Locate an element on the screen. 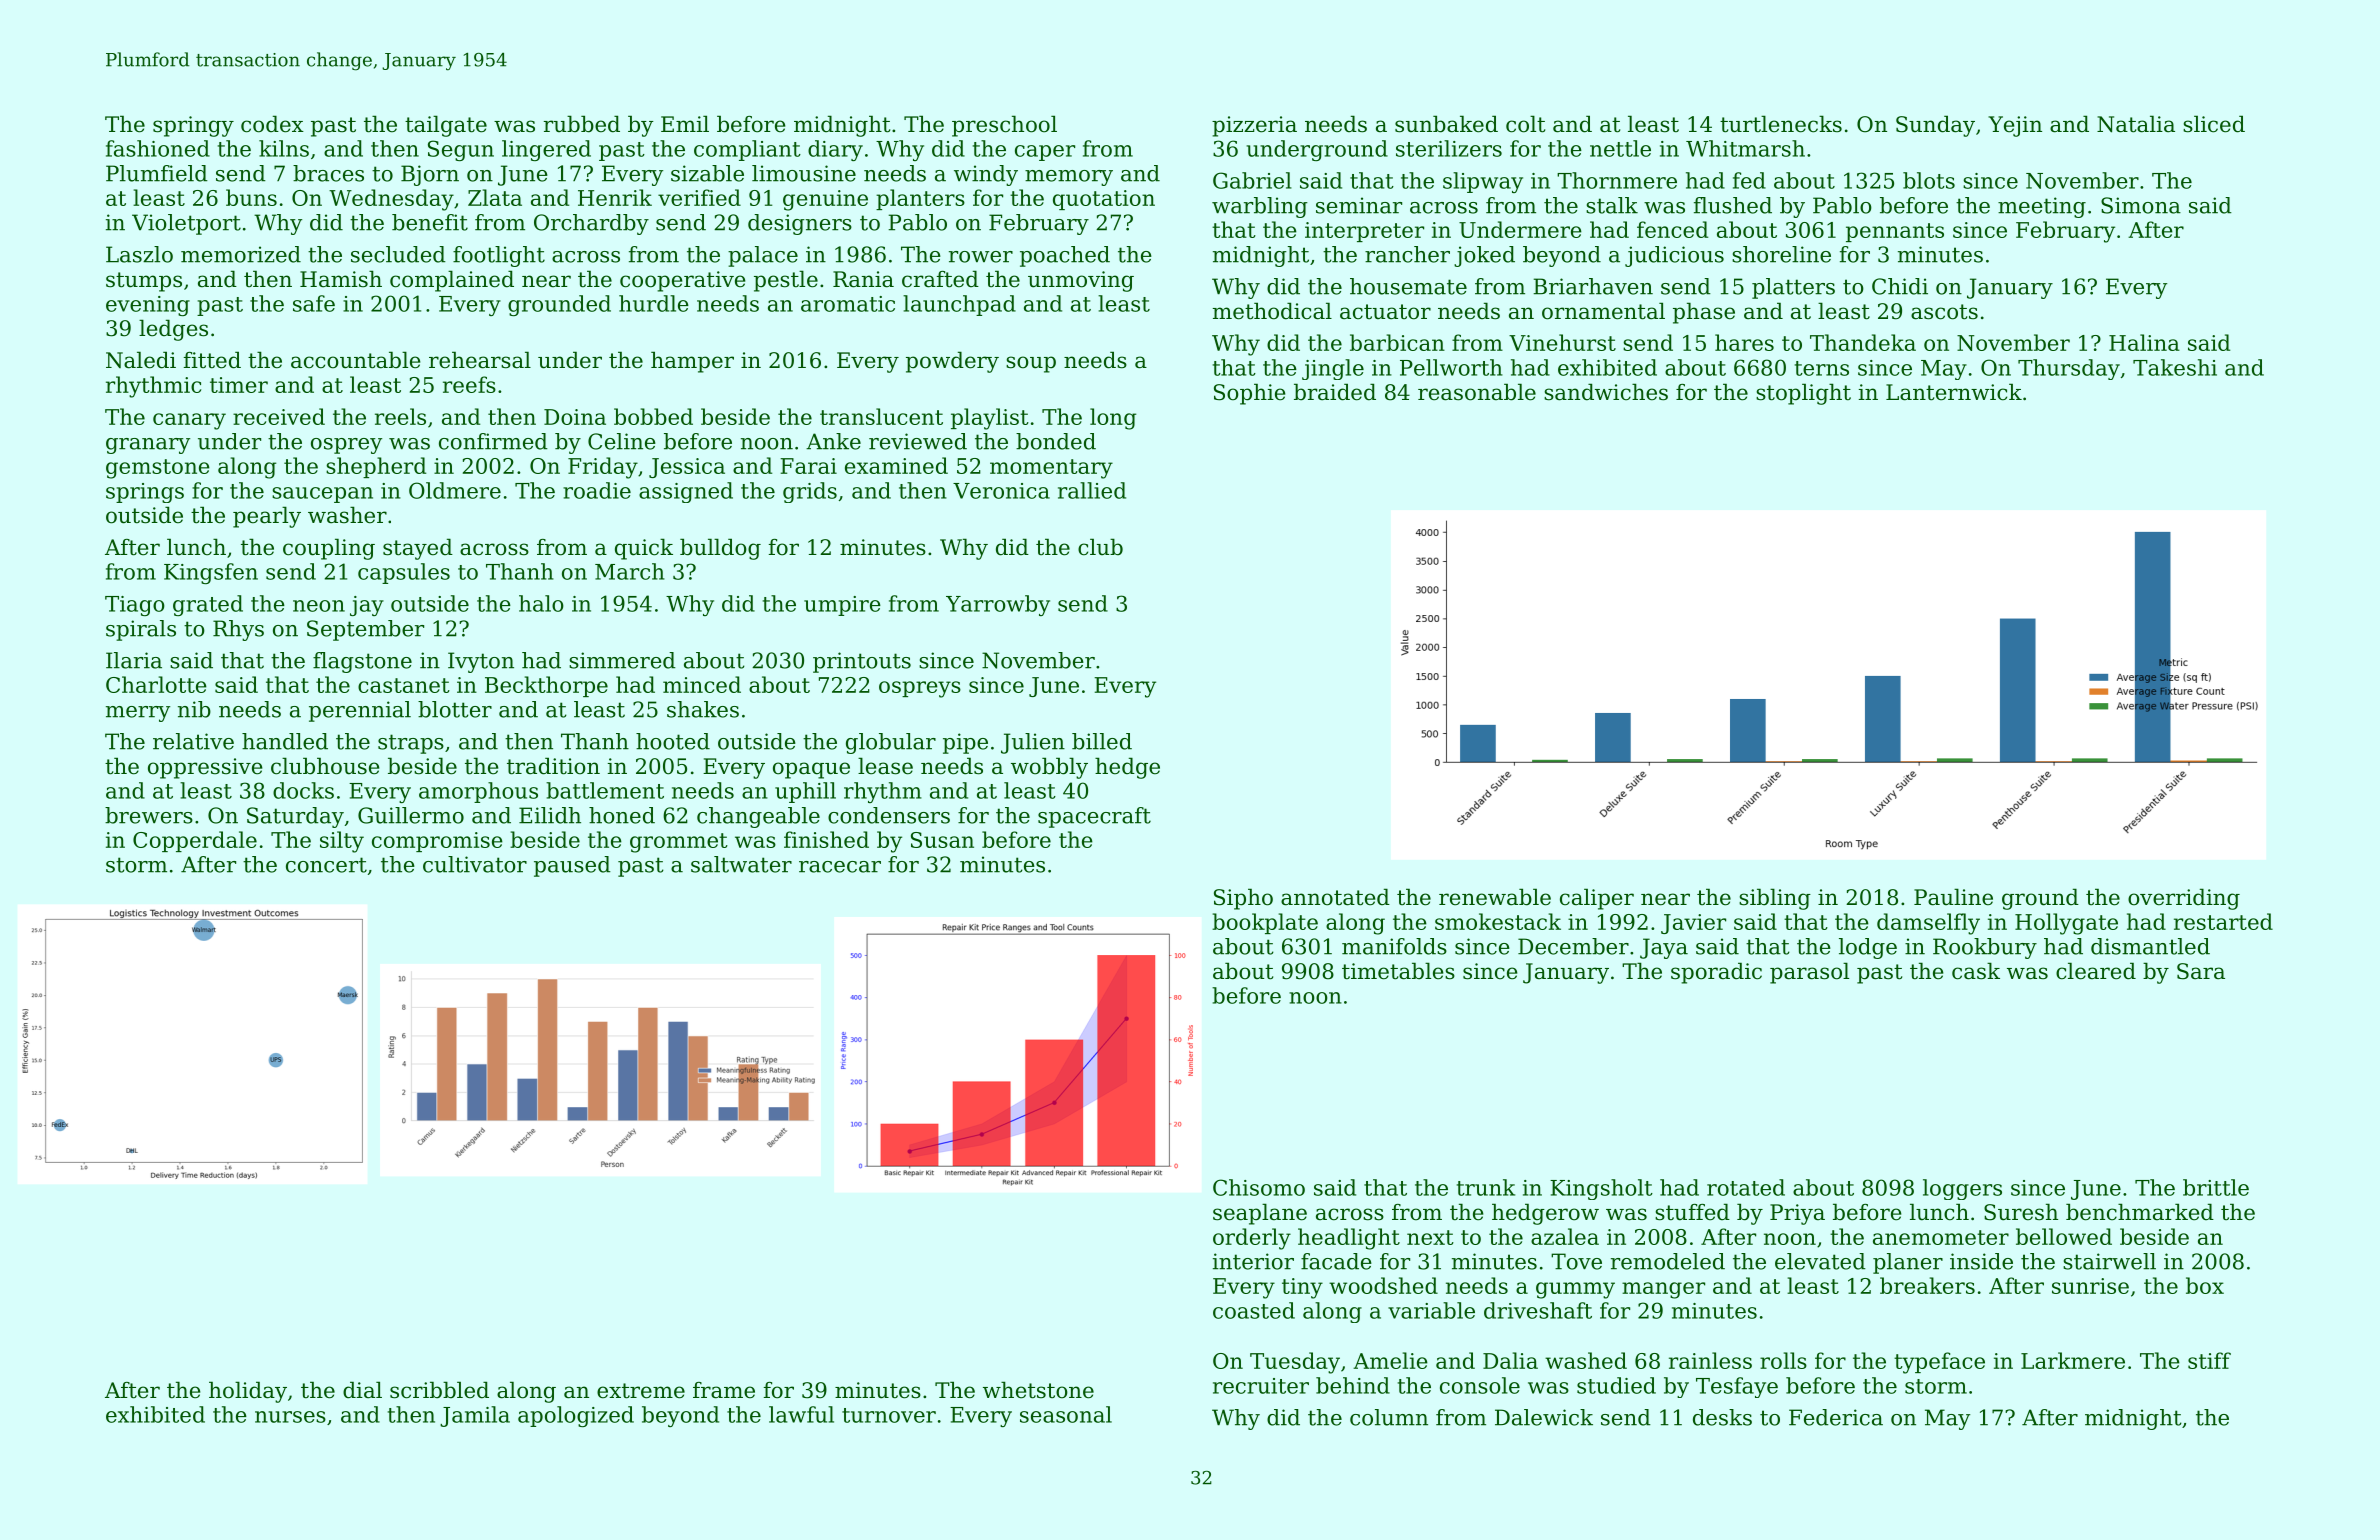  cultivator is located at coordinates (475, 864).
